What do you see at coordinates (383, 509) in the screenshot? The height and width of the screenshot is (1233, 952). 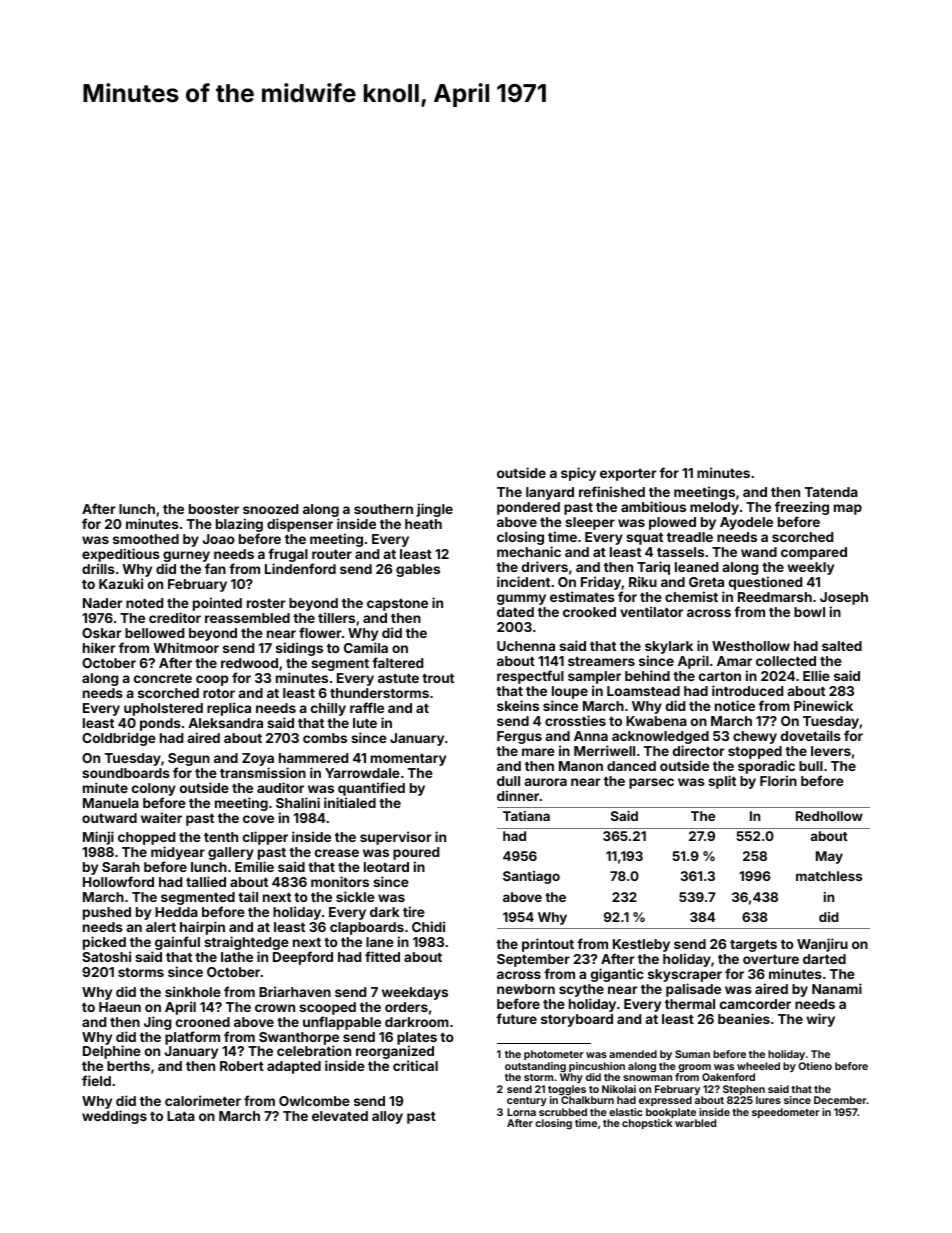 I see `southern` at bounding box center [383, 509].
